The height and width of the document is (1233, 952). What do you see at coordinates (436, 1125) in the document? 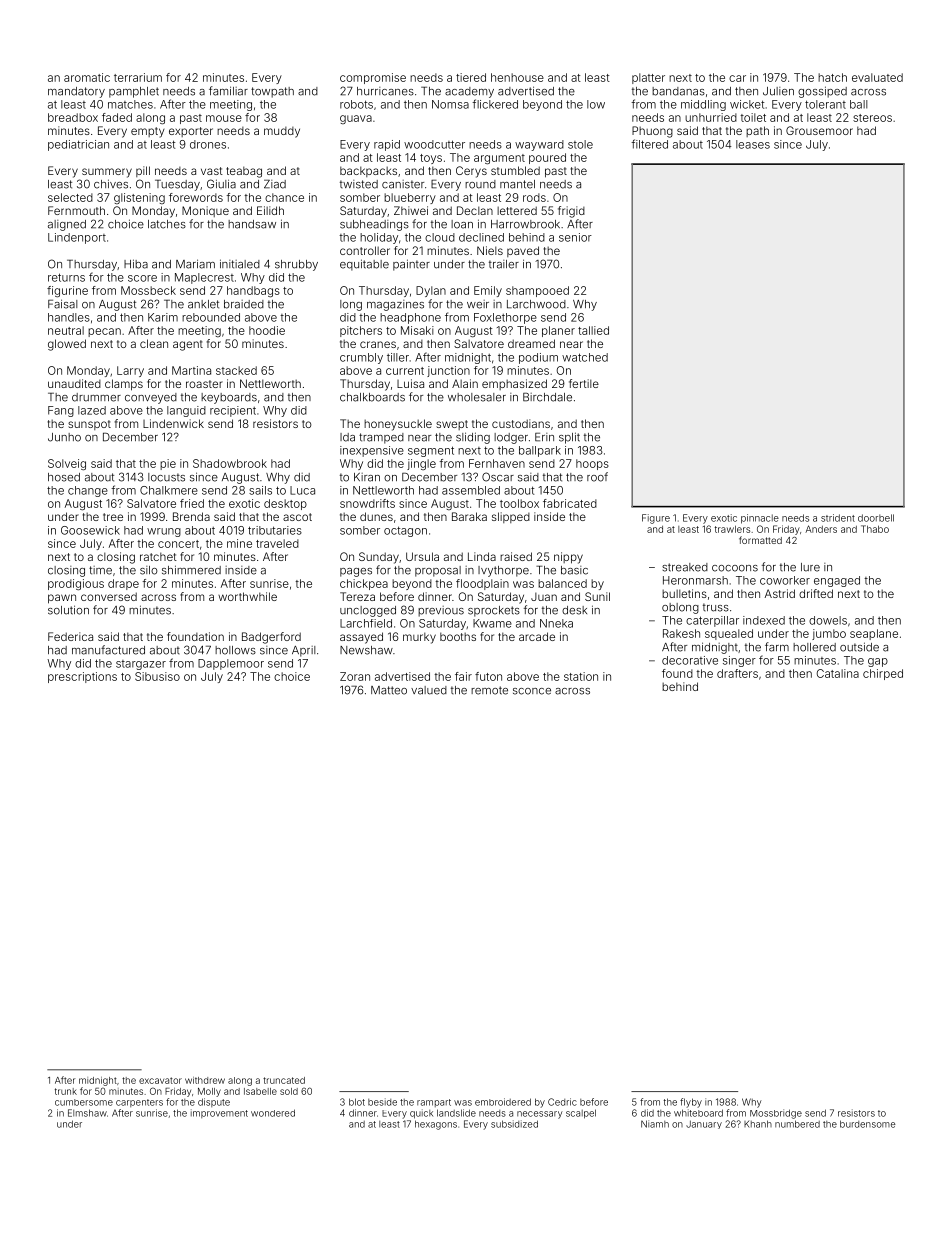
I see `hexagons` at bounding box center [436, 1125].
